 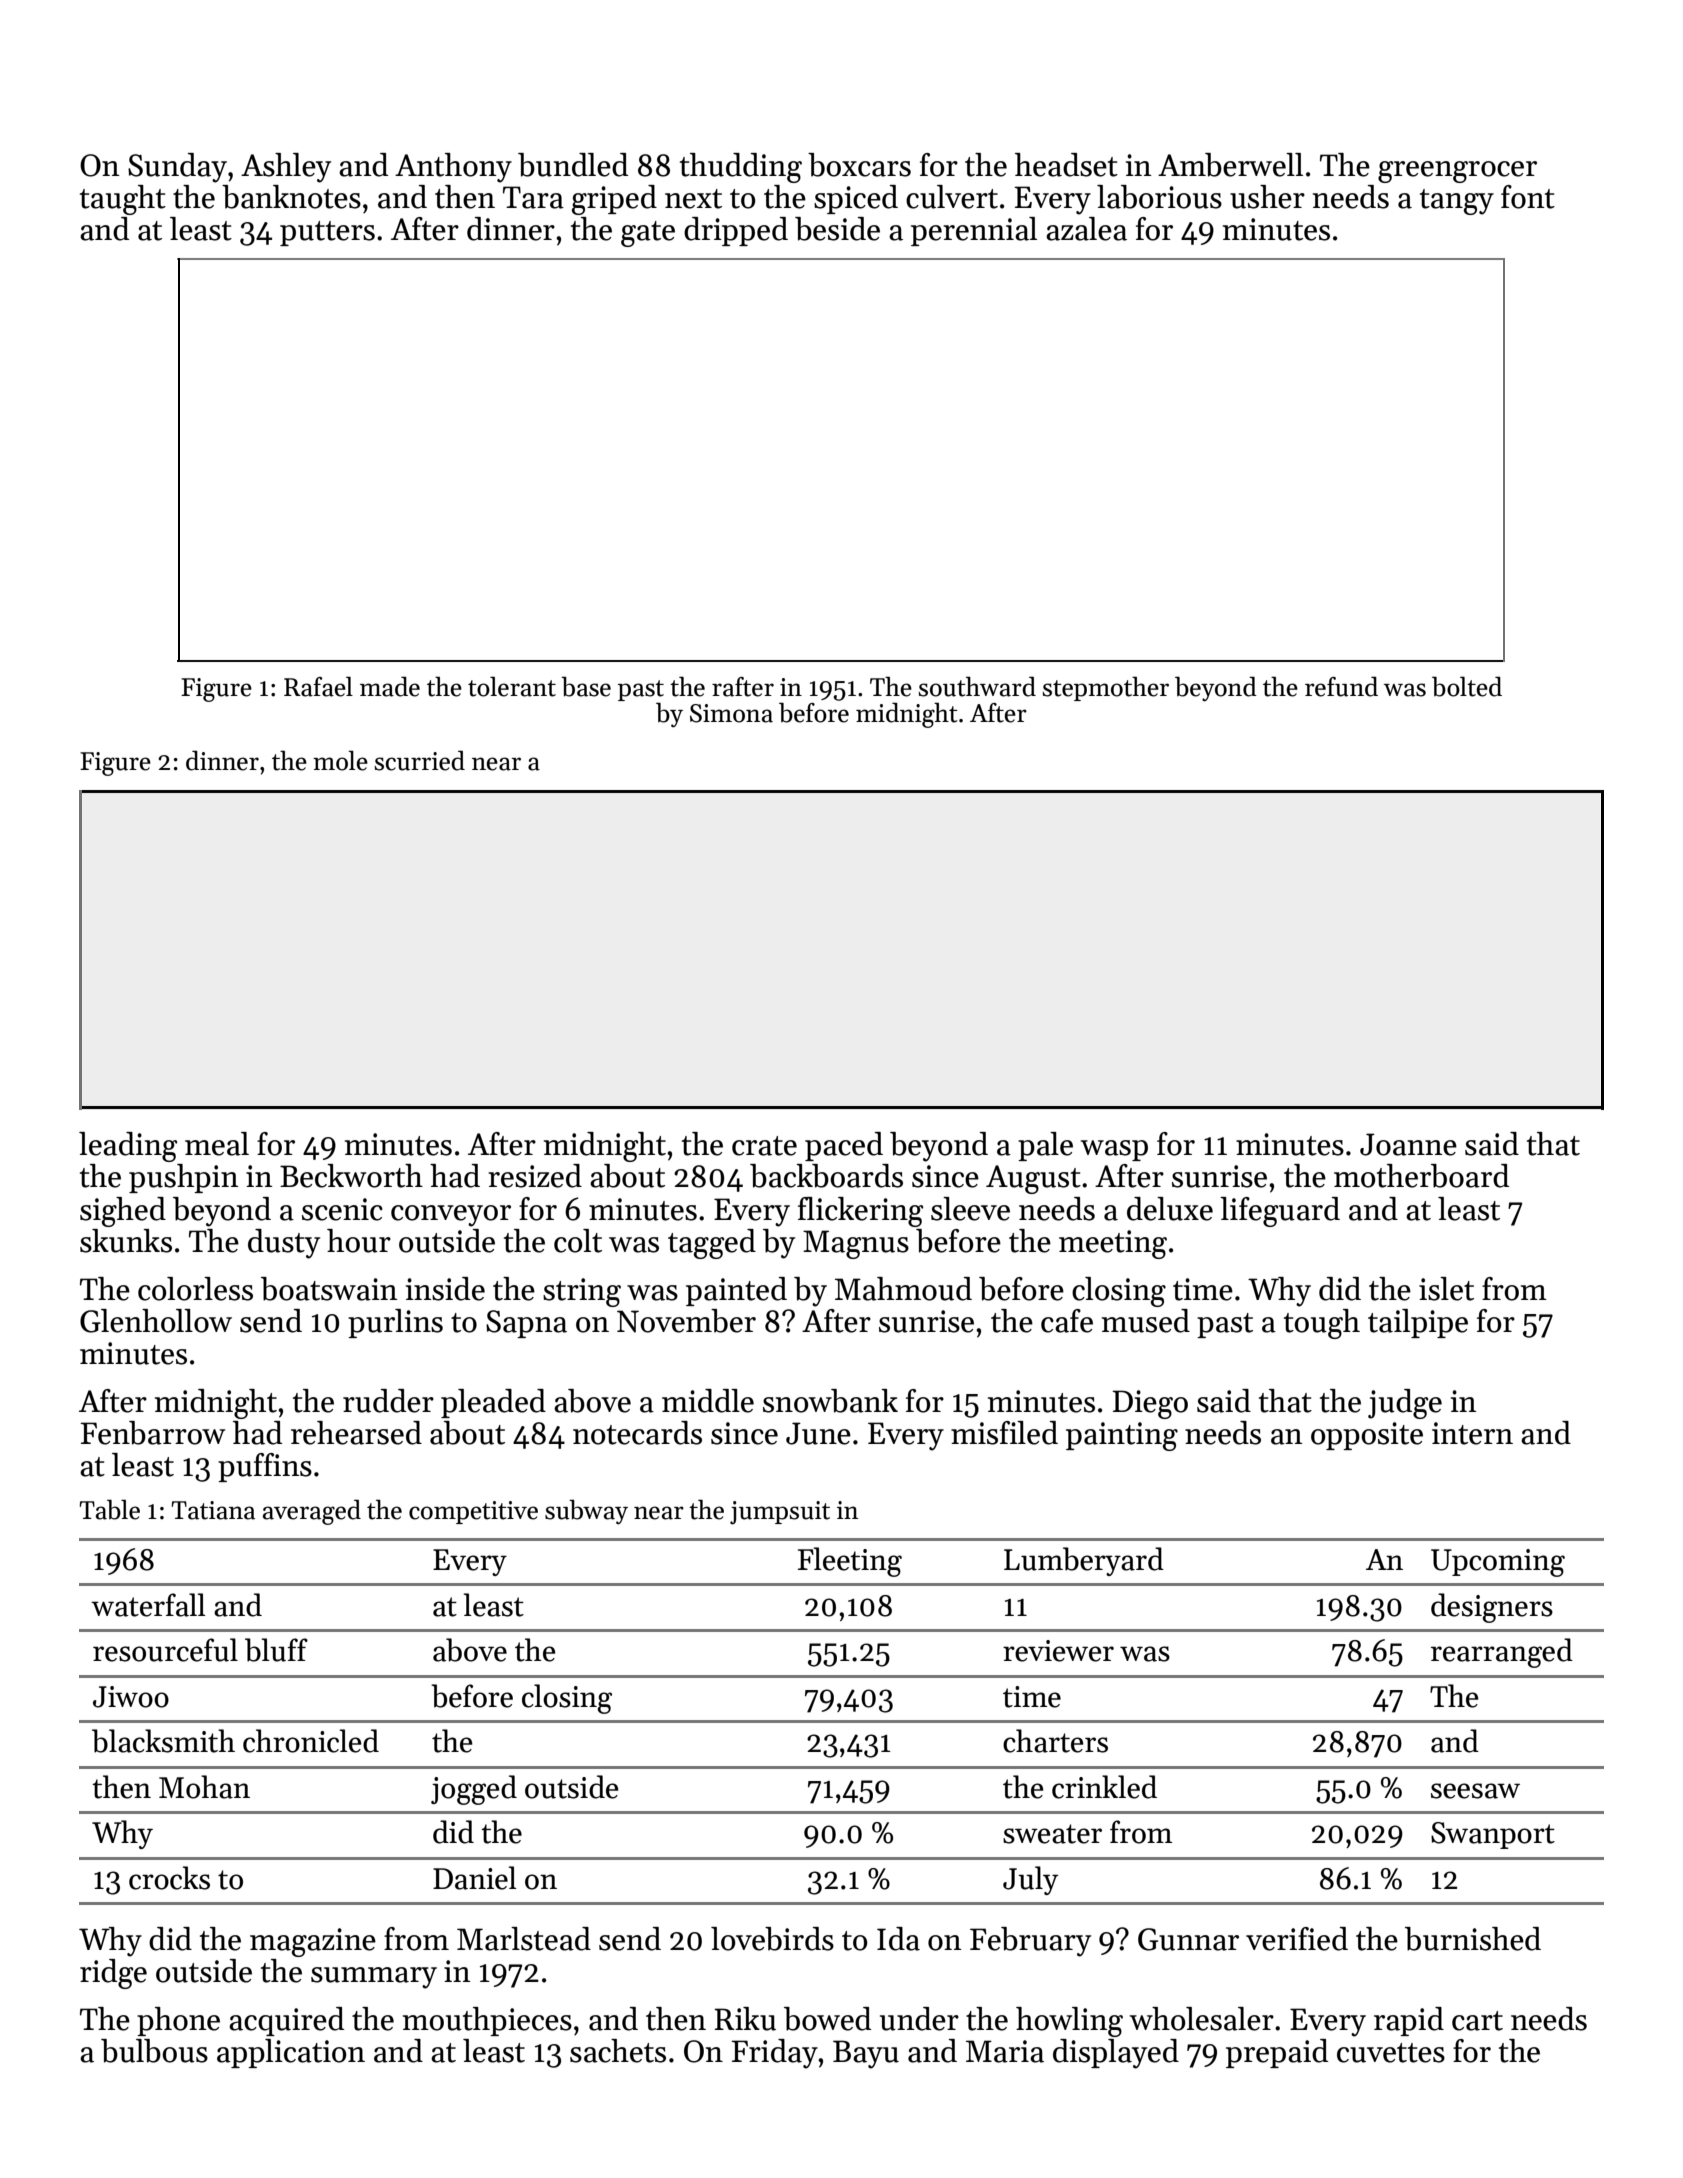 What do you see at coordinates (866, 2054) in the page?
I see `Bayu` at bounding box center [866, 2054].
